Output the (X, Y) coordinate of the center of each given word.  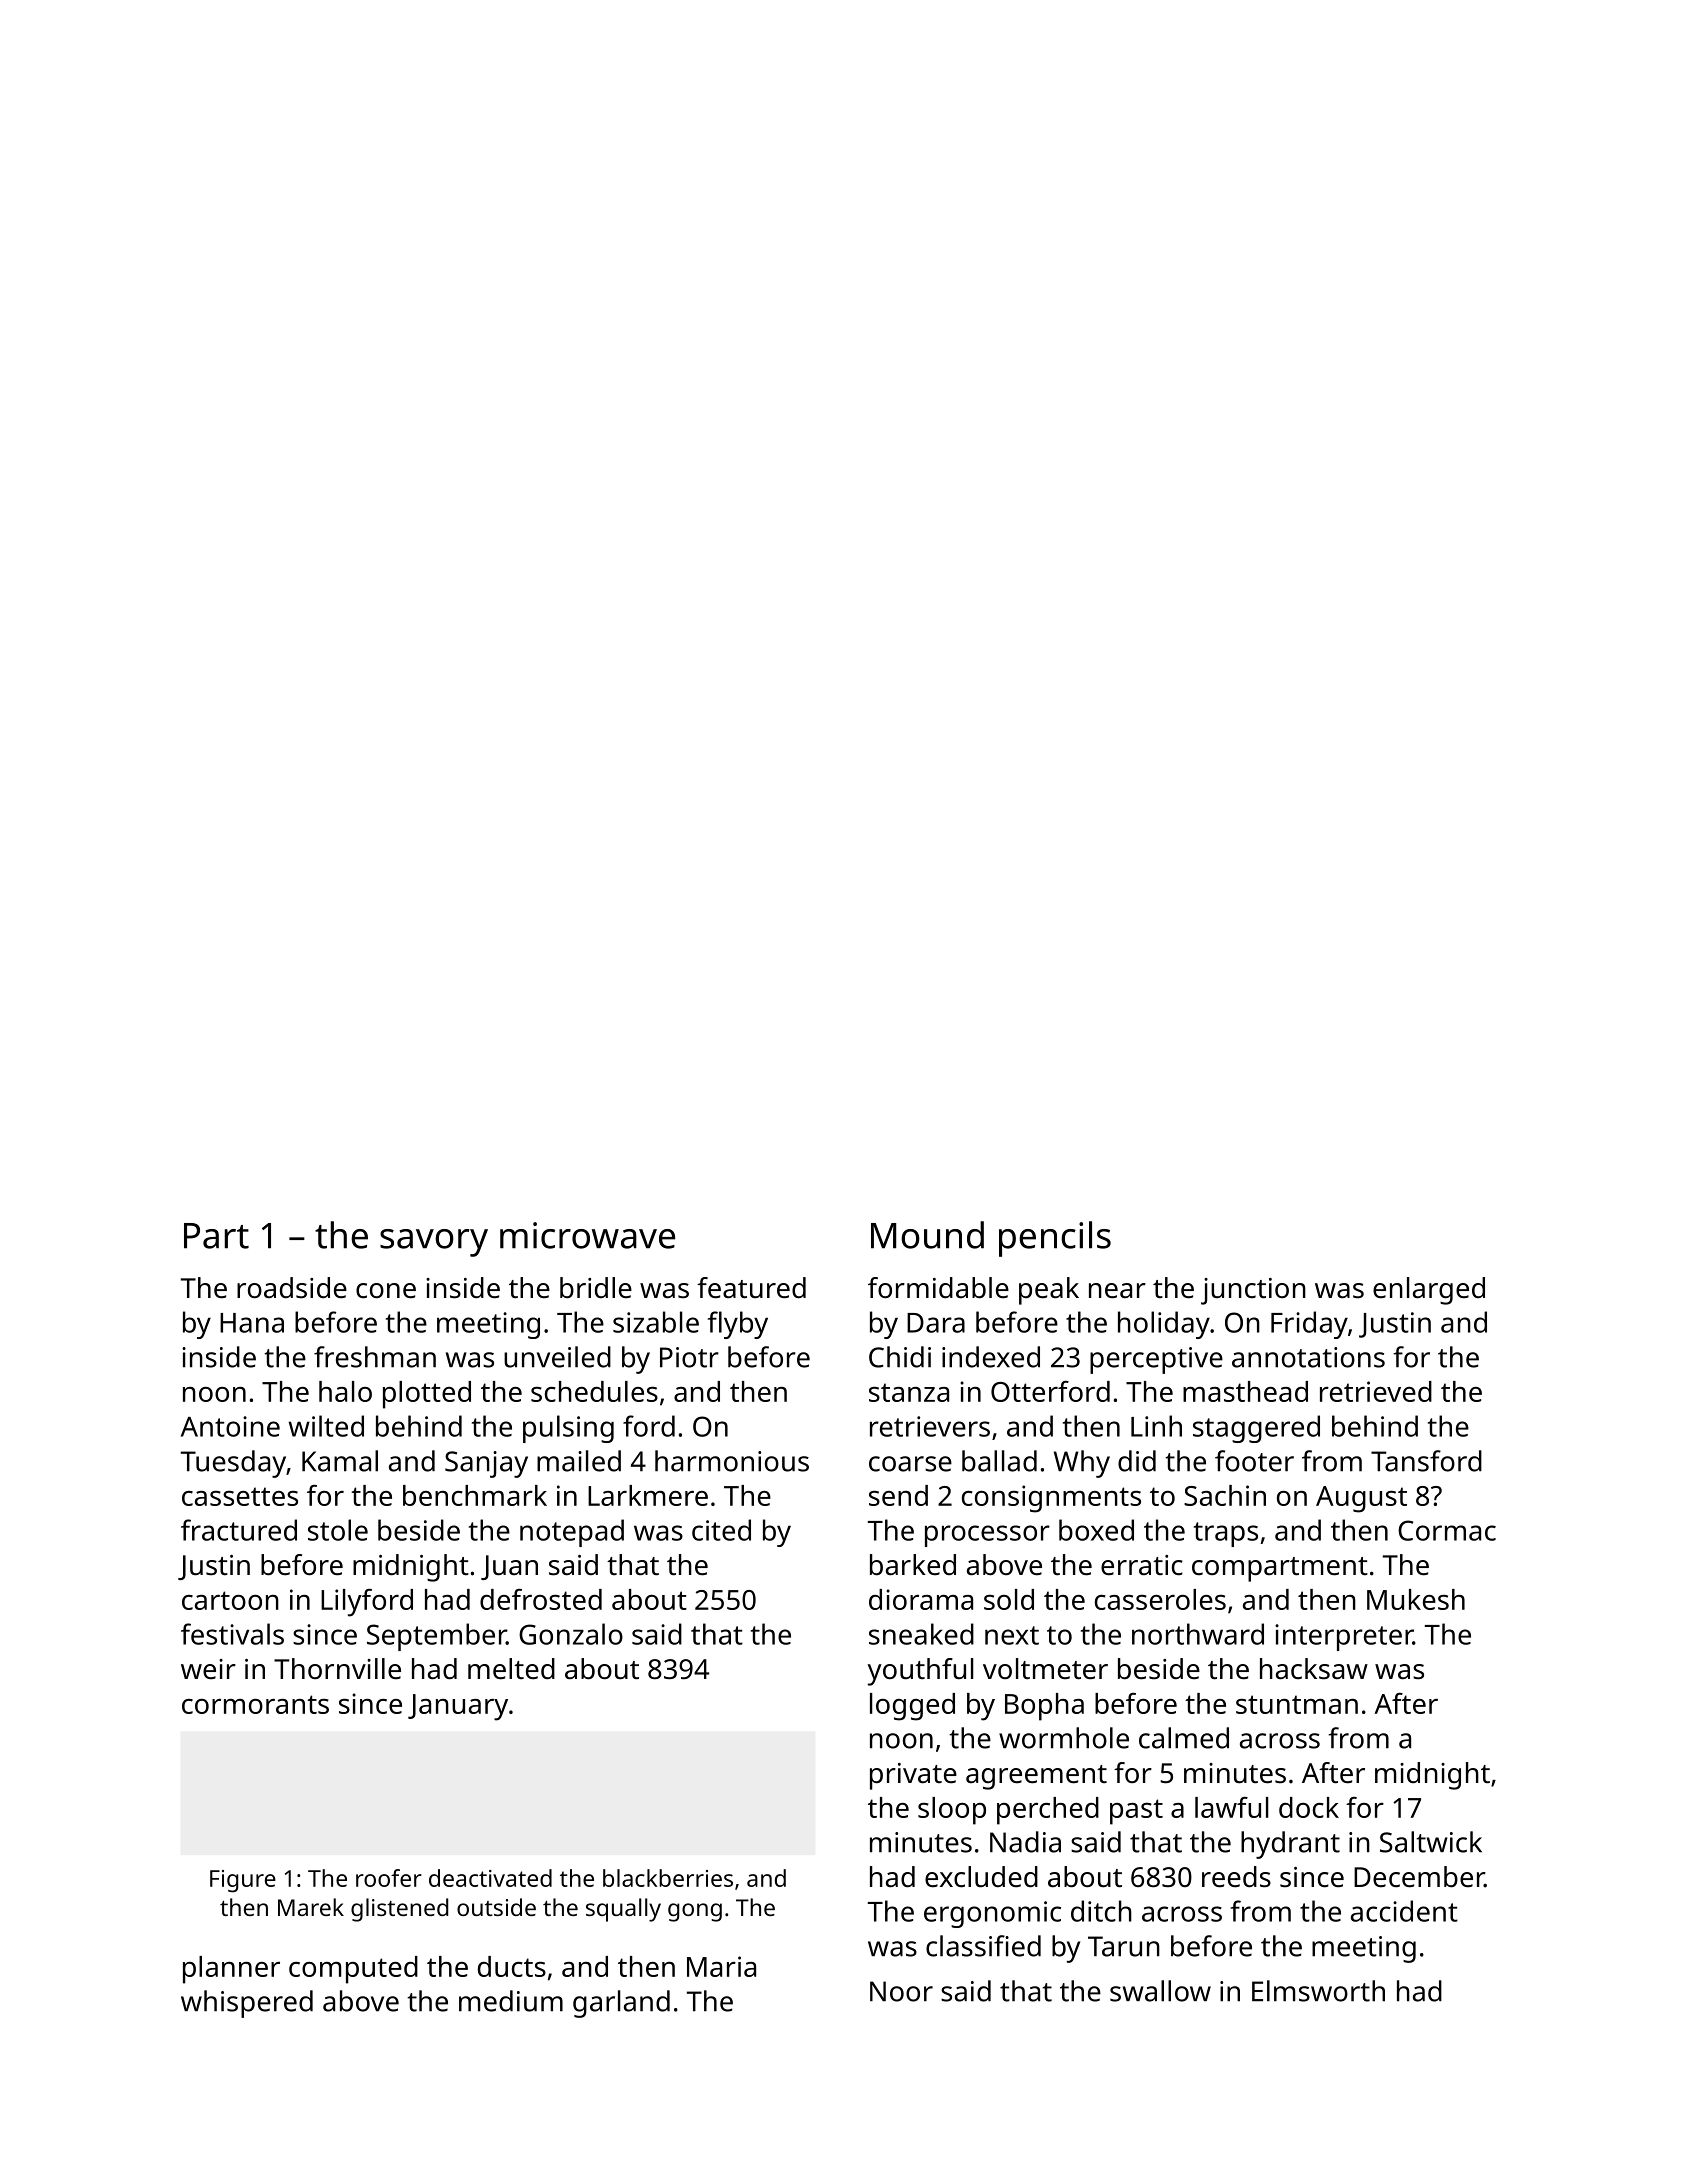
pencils (1055, 1239)
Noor (901, 1991)
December (1419, 1877)
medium (511, 2001)
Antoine (230, 1426)
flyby (738, 1325)
